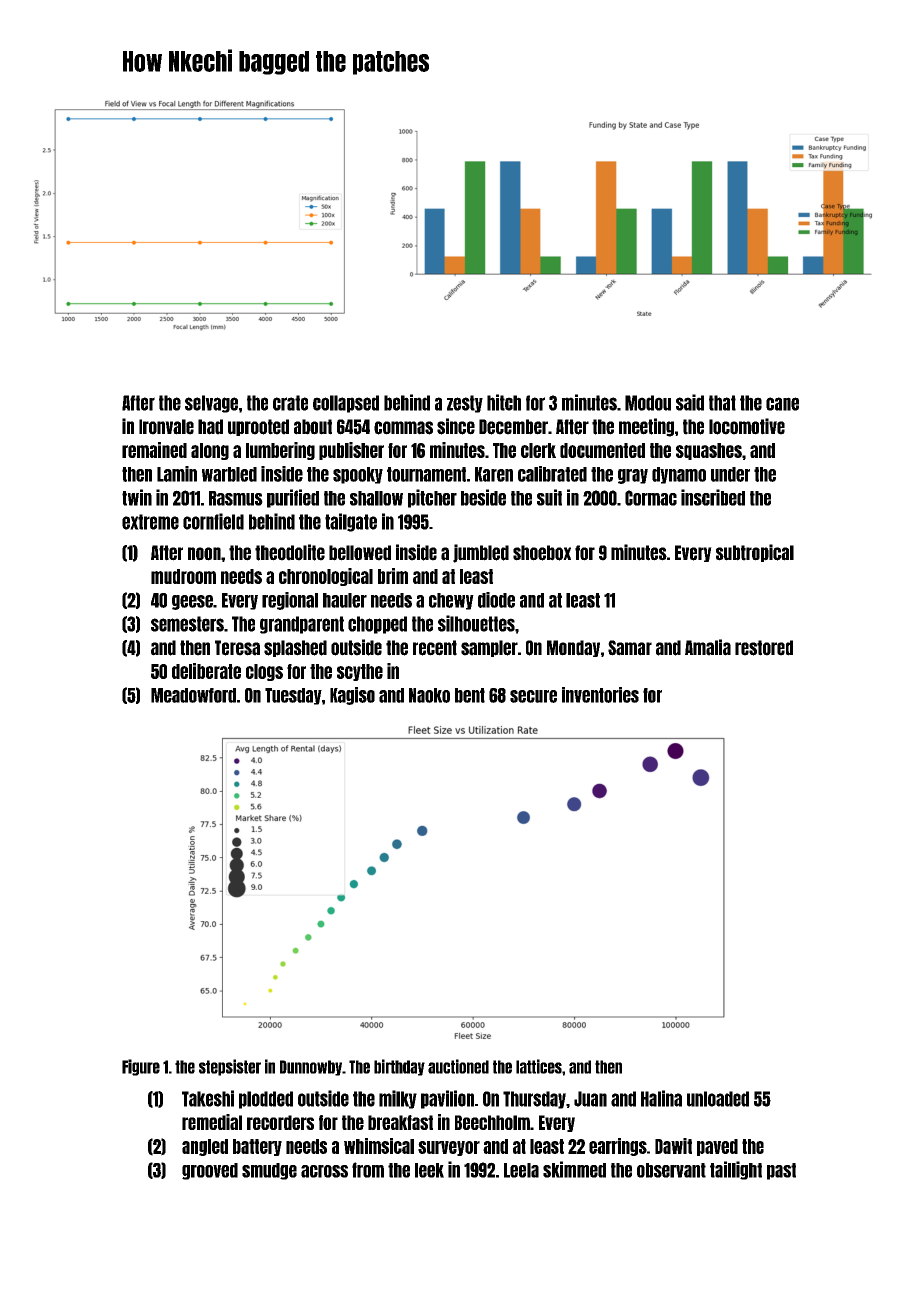  What do you see at coordinates (504, 402) in the screenshot?
I see `hitch` at bounding box center [504, 402].
